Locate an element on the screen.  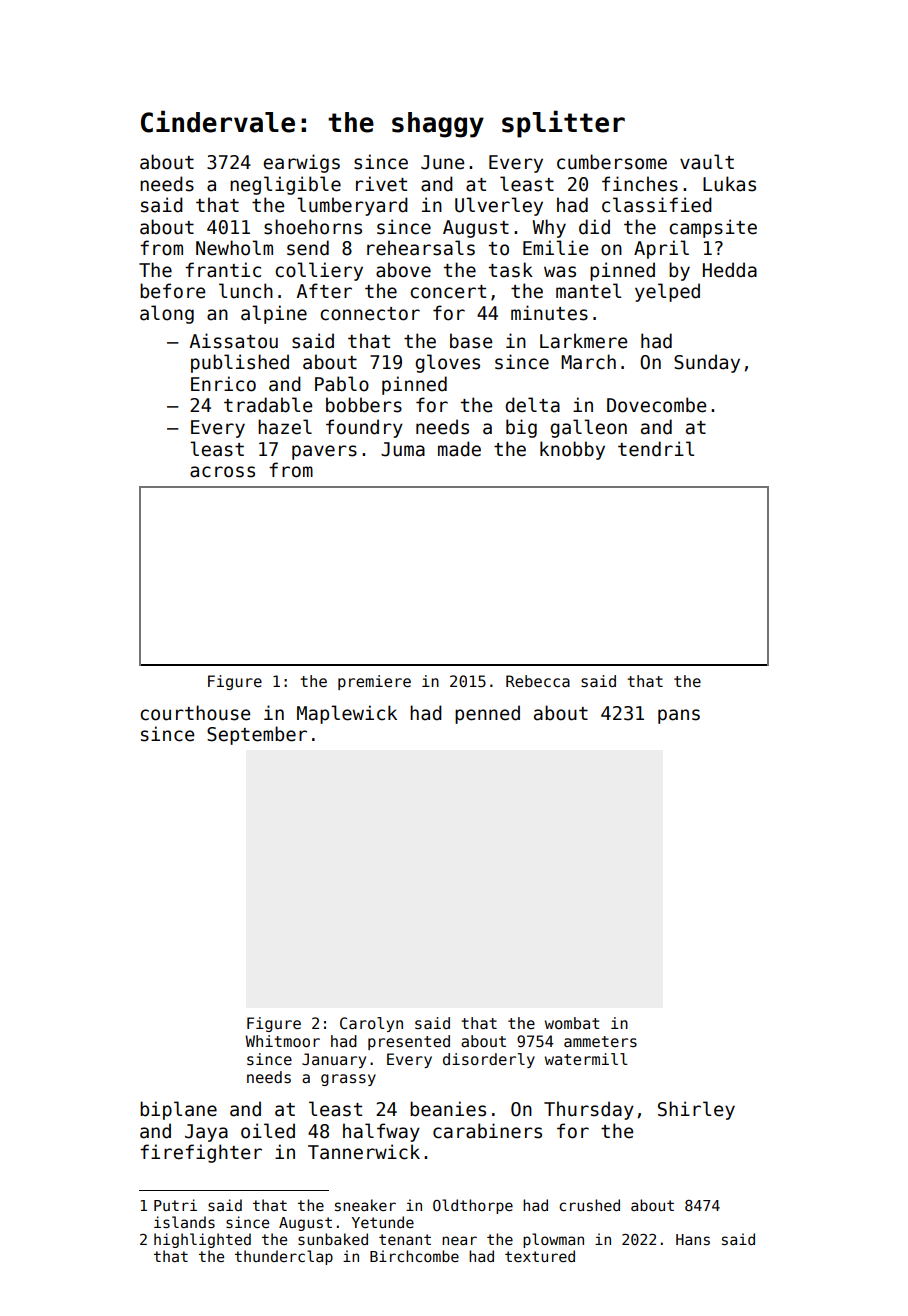
across is located at coordinates (222, 472).
